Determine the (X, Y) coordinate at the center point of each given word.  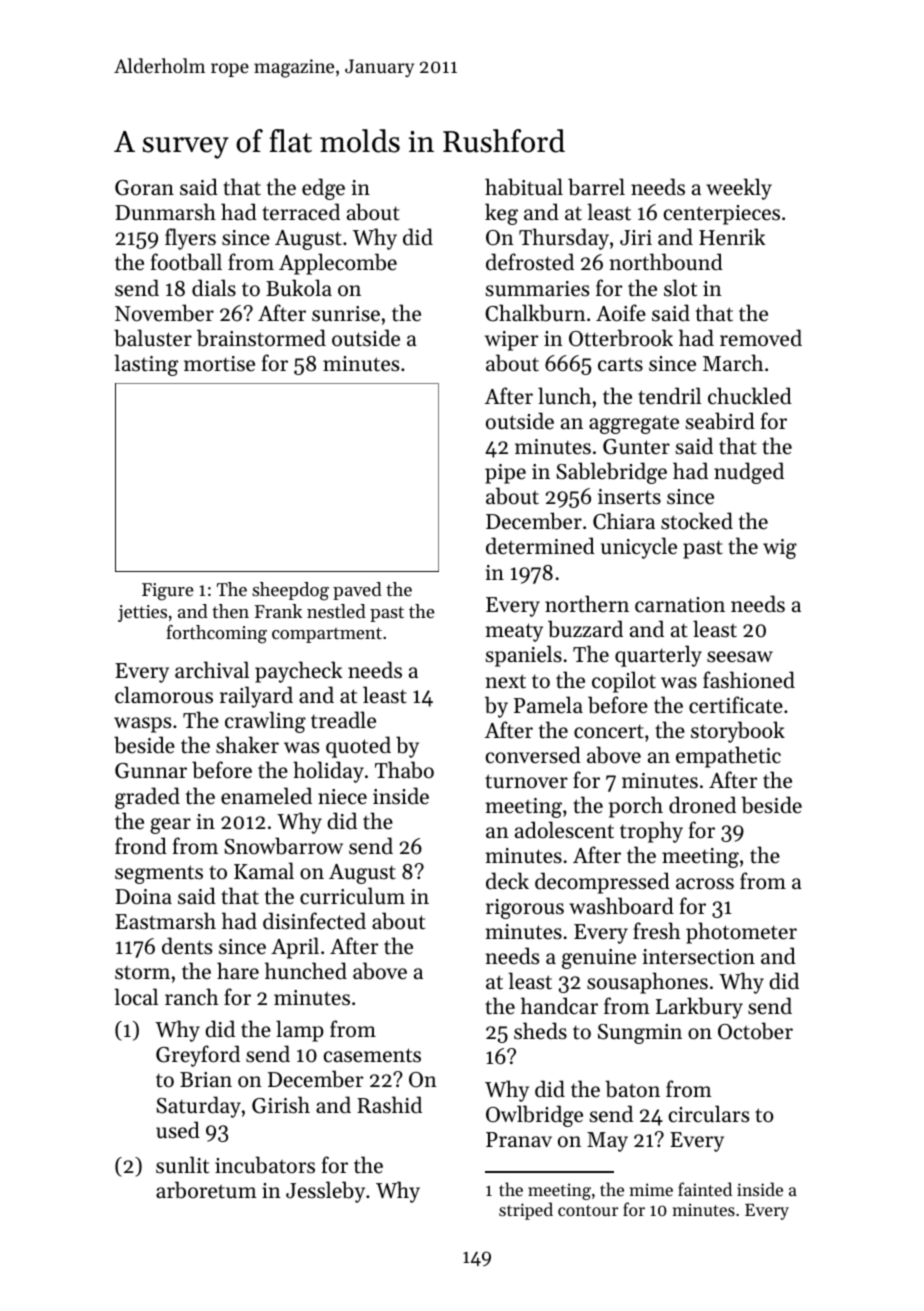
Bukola (299, 288)
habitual (524, 187)
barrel (596, 187)
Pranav (519, 1139)
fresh (657, 931)
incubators (265, 1165)
